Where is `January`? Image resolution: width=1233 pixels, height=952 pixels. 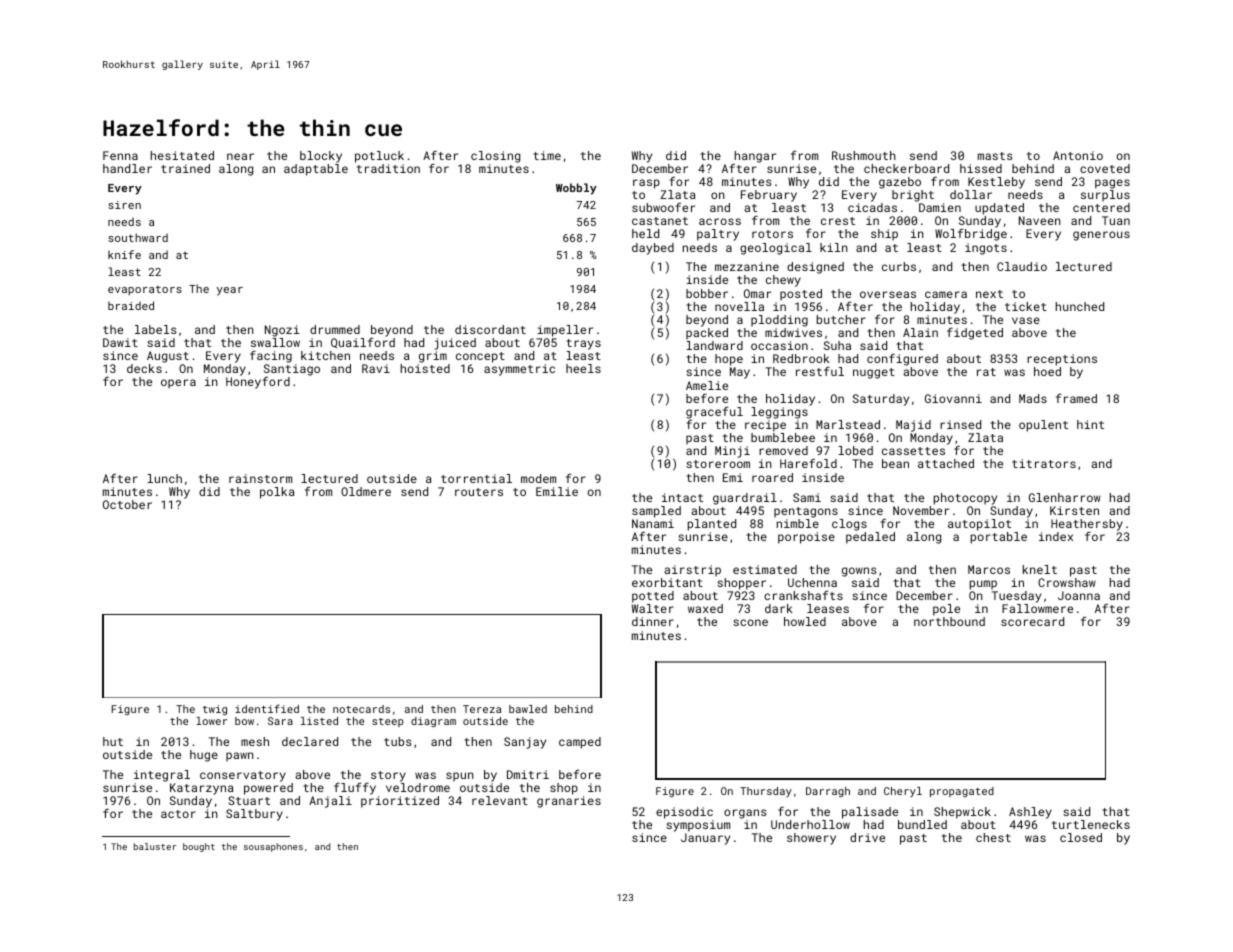
January is located at coordinates (705, 839).
